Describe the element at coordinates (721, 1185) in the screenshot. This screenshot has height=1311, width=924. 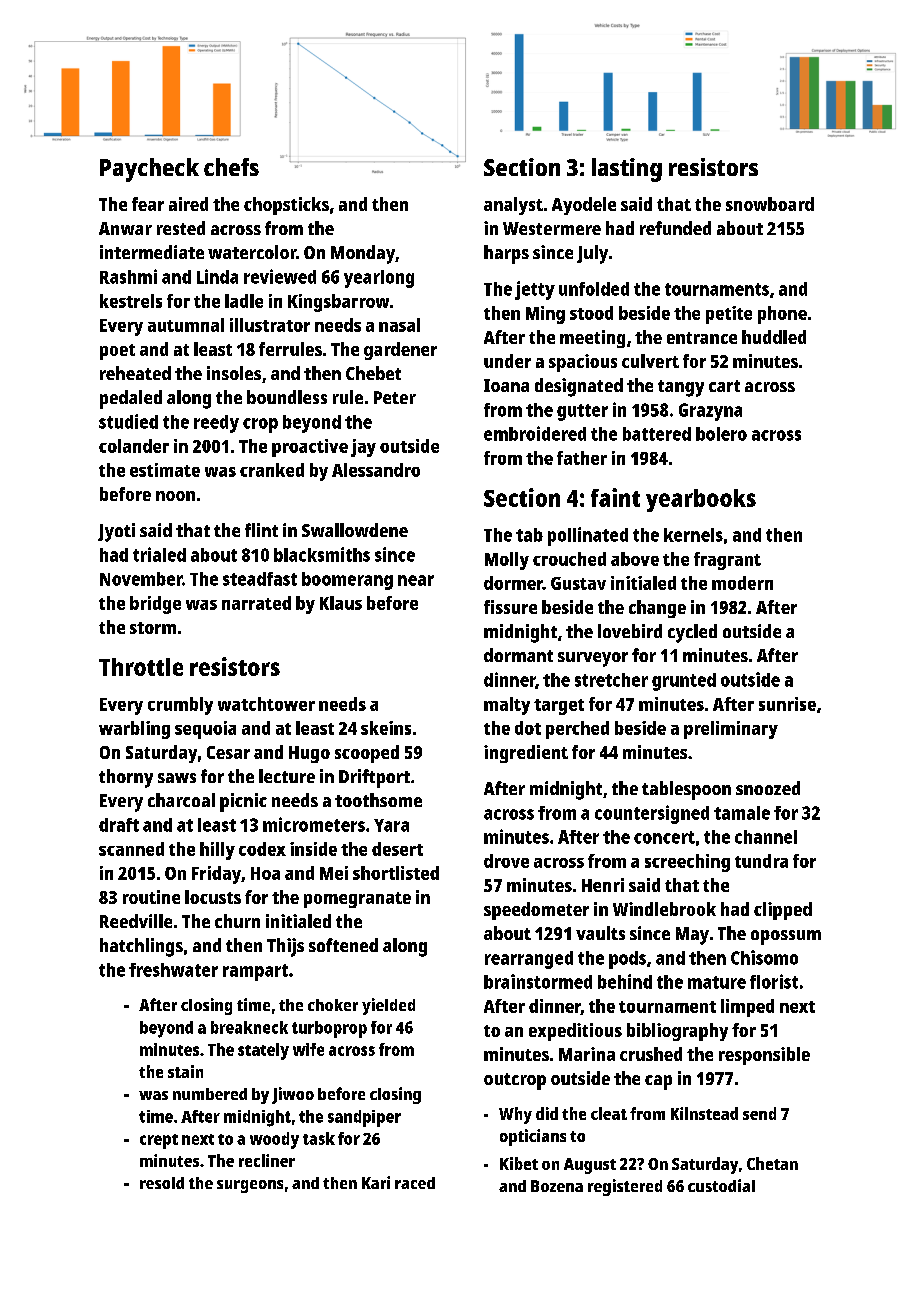
I see `custodial` at that location.
